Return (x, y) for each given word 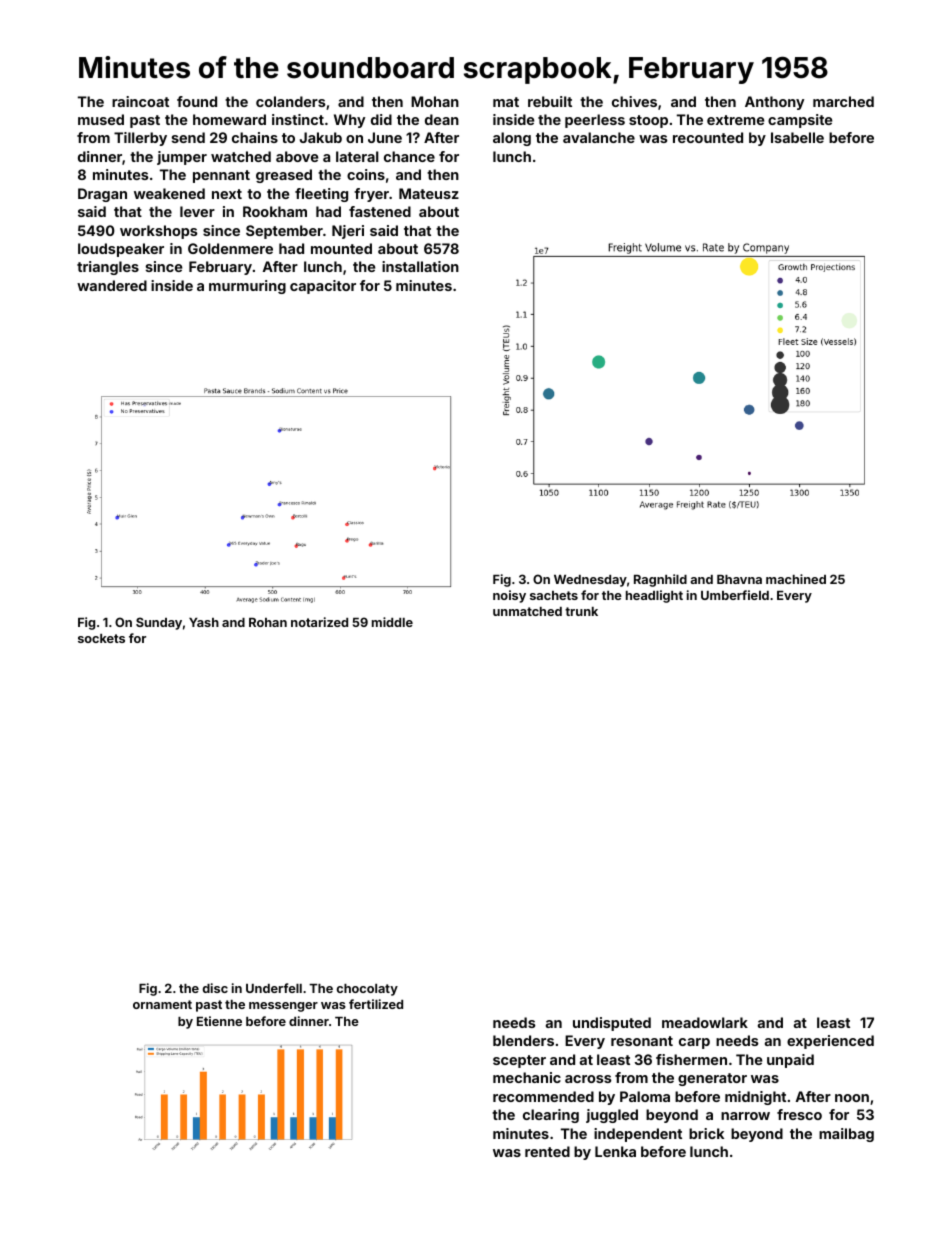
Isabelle (797, 137)
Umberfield (735, 595)
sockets (101, 638)
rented (547, 1151)
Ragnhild (660, 580)
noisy (509, 596)
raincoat (140, 101)
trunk (581, 611)
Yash (204, 622)
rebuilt (550, 101)
